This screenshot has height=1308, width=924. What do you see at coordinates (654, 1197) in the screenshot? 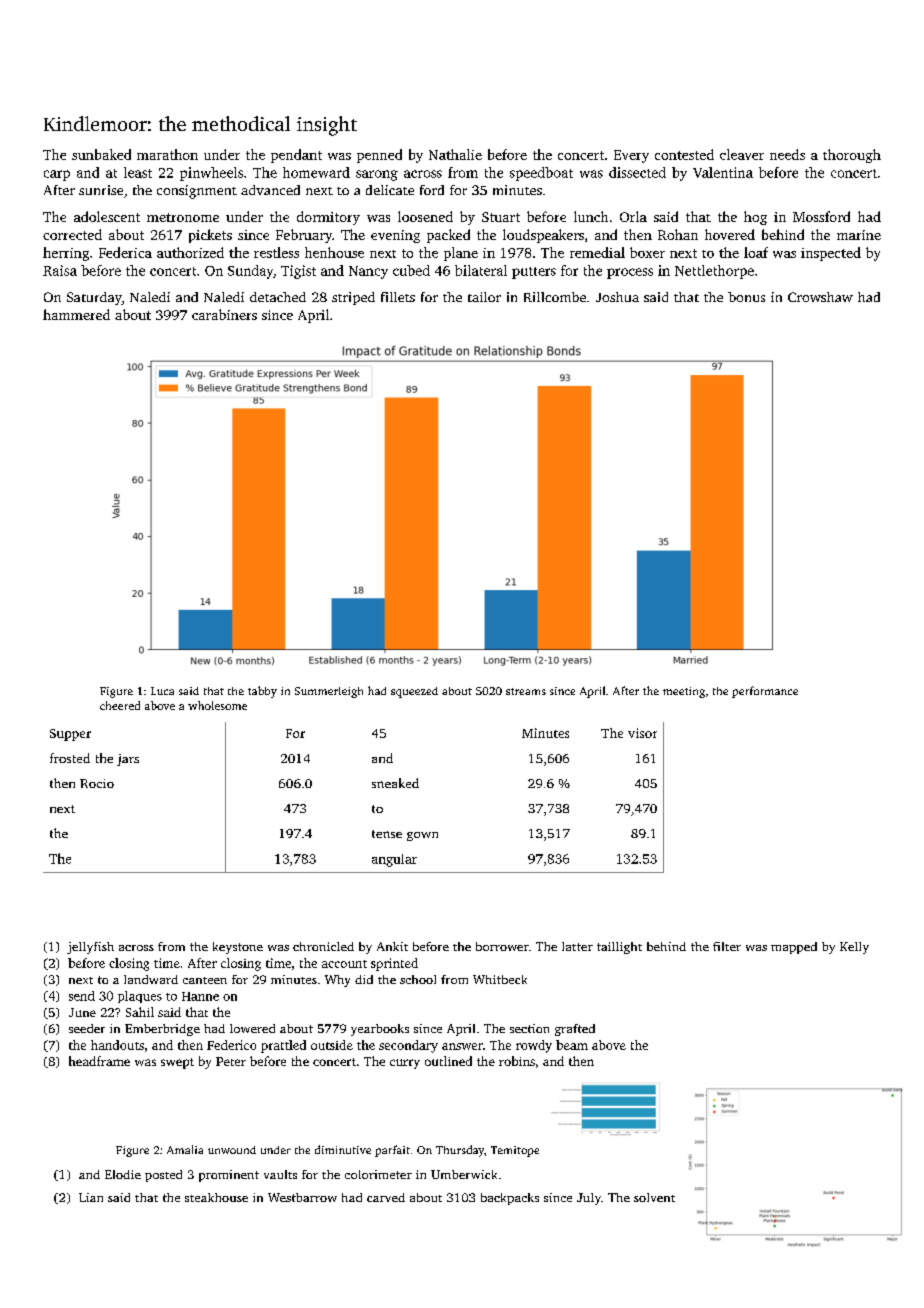
I see `solvent` at bounding box center [654, 1197].
